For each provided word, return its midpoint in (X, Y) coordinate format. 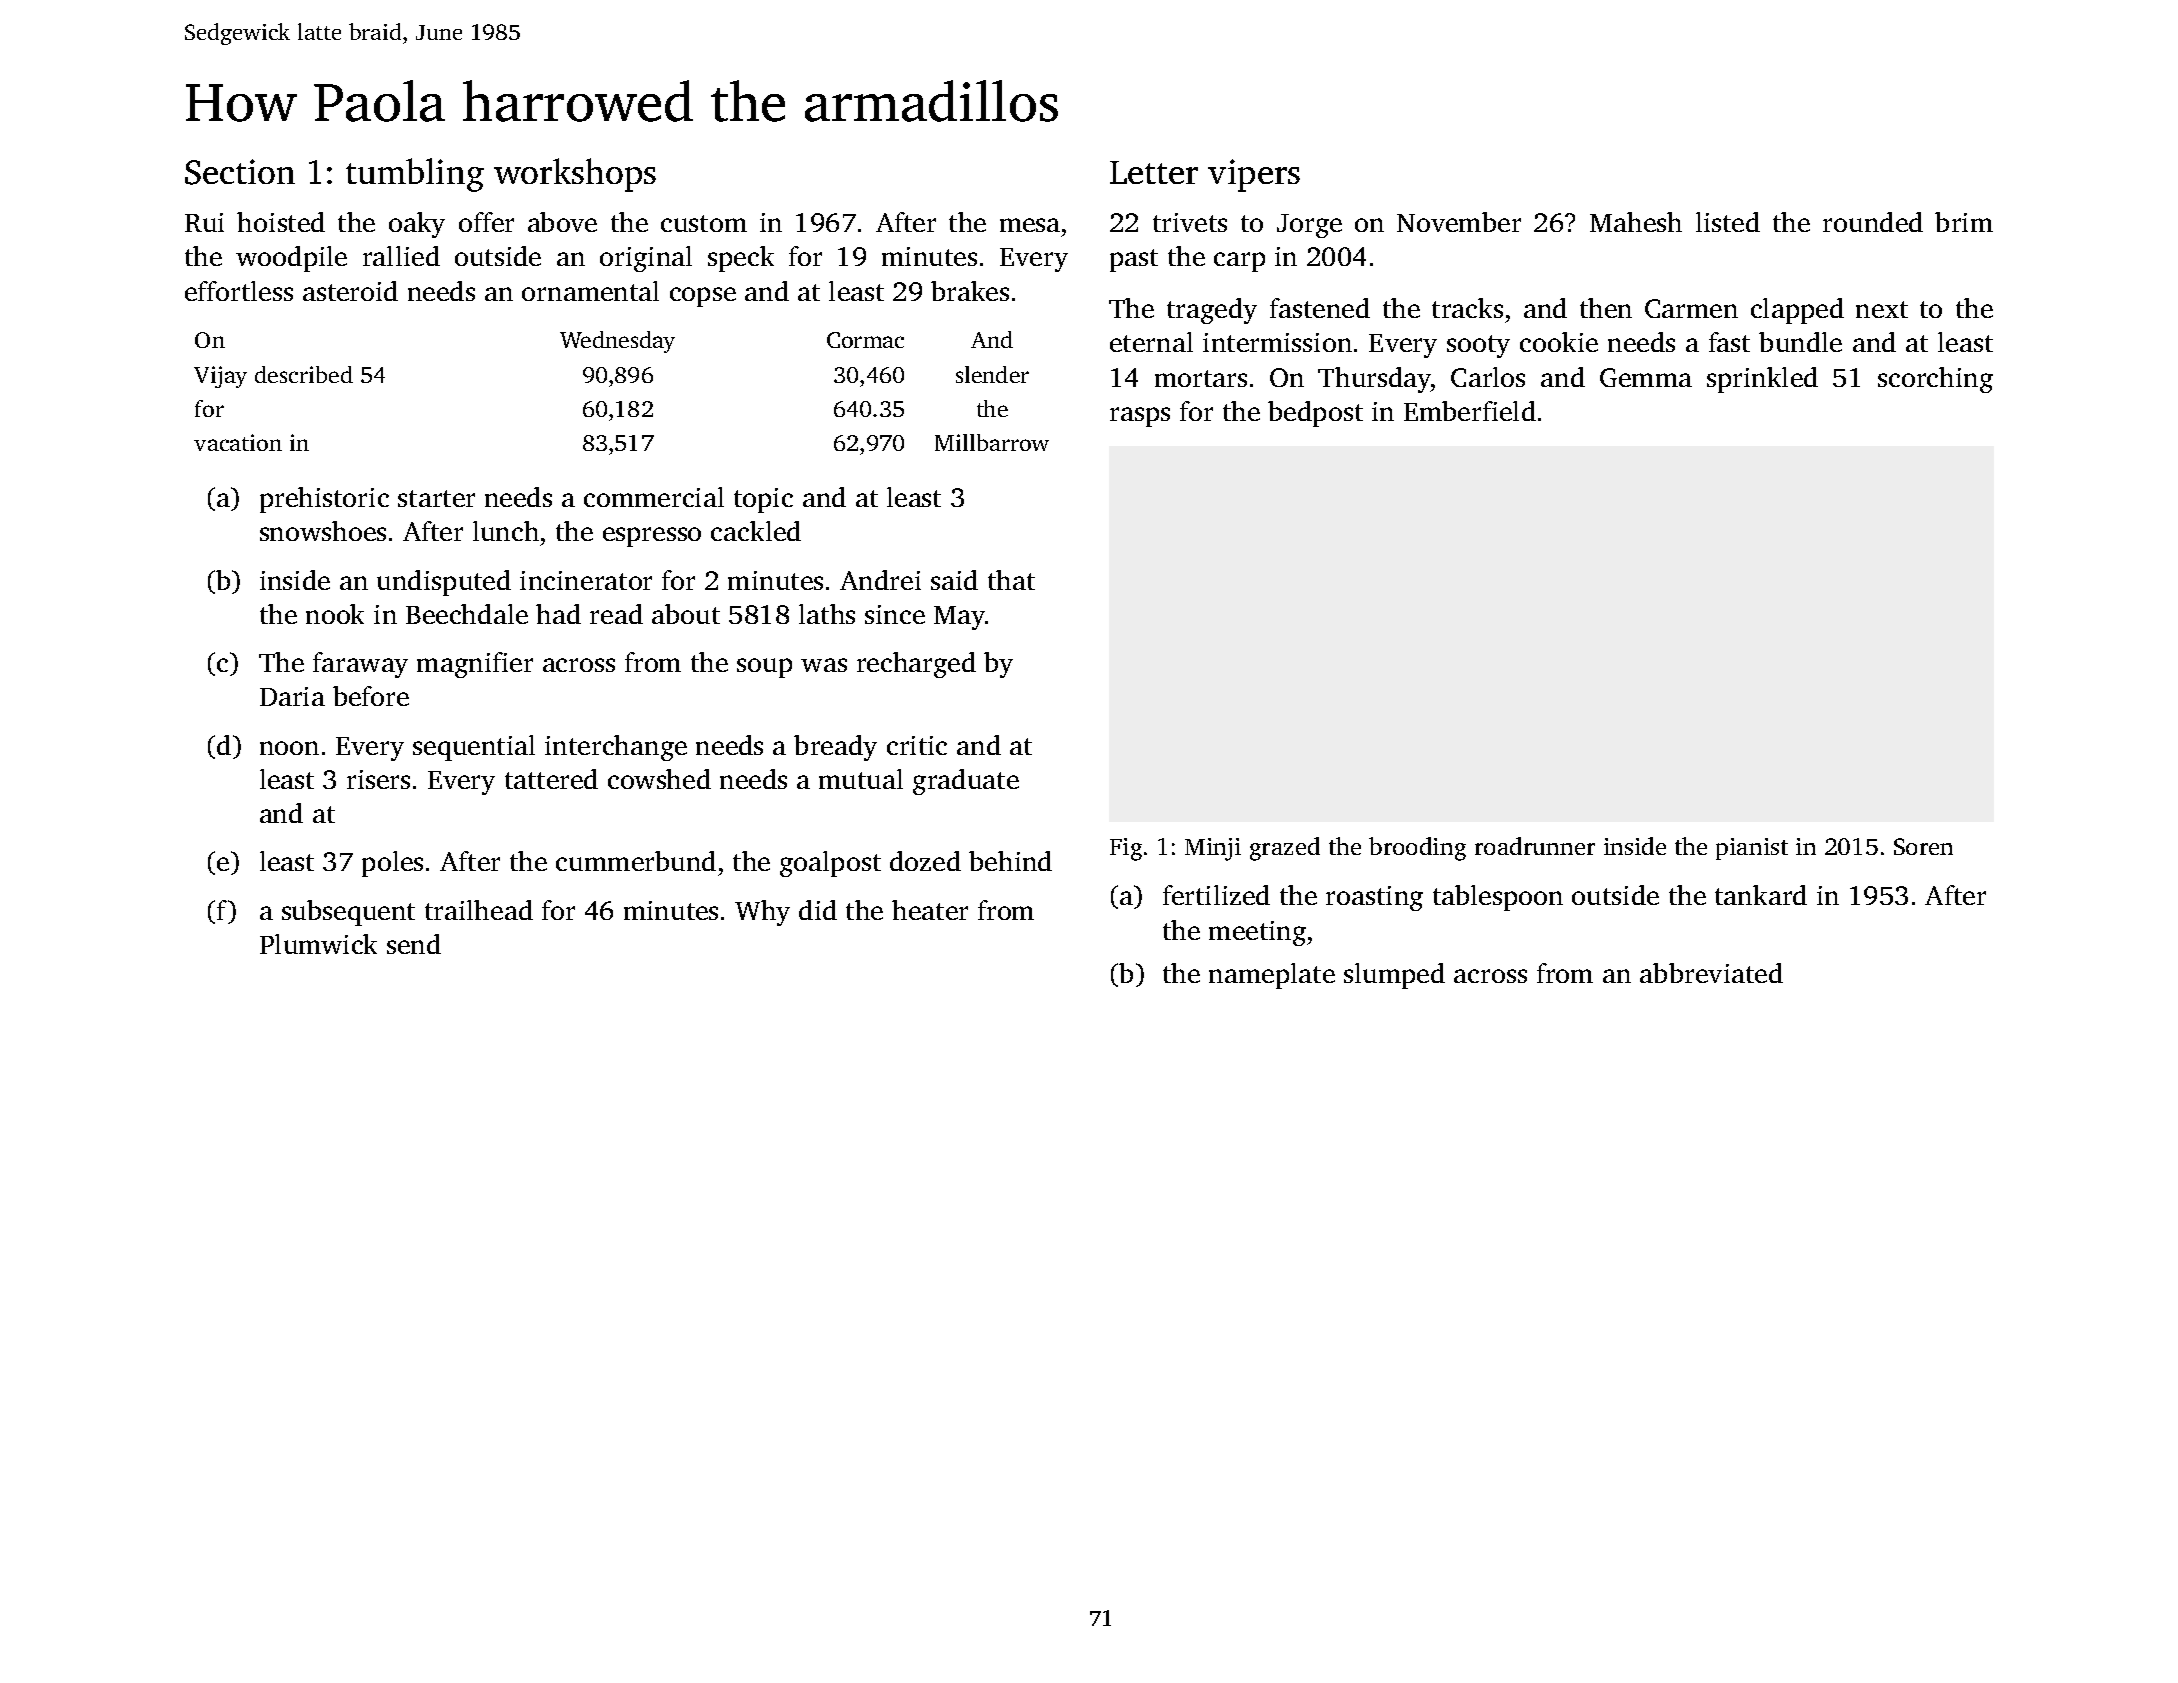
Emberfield (1470, 411)
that (1011, 580)
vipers (1254, 175)
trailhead (479, 910)
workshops (575, 175)
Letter (1154, 172)
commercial (654, 497)
